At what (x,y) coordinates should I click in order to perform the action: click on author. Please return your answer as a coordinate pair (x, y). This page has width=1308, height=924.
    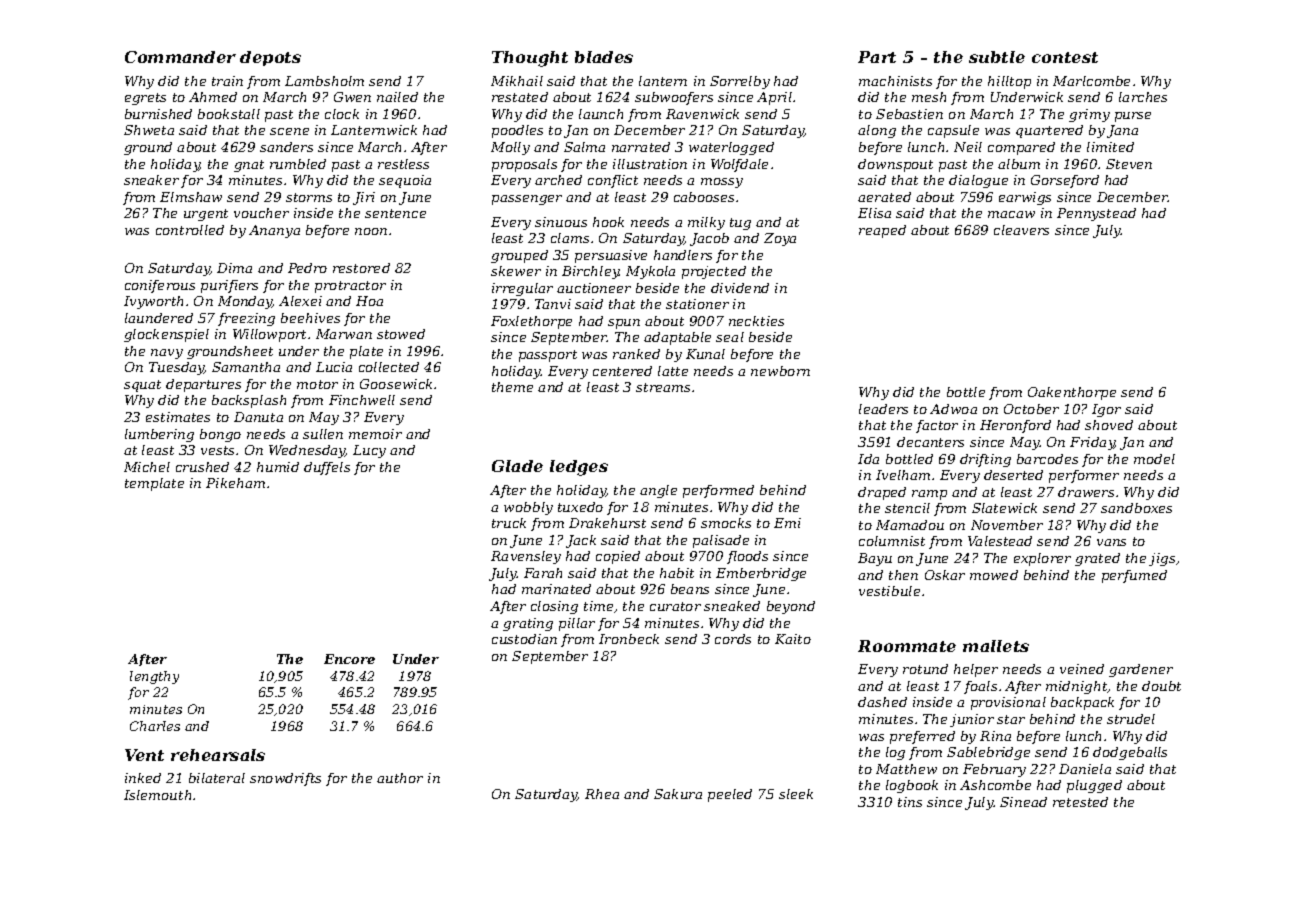
    Looking at the image, I should click on (400, 778).
